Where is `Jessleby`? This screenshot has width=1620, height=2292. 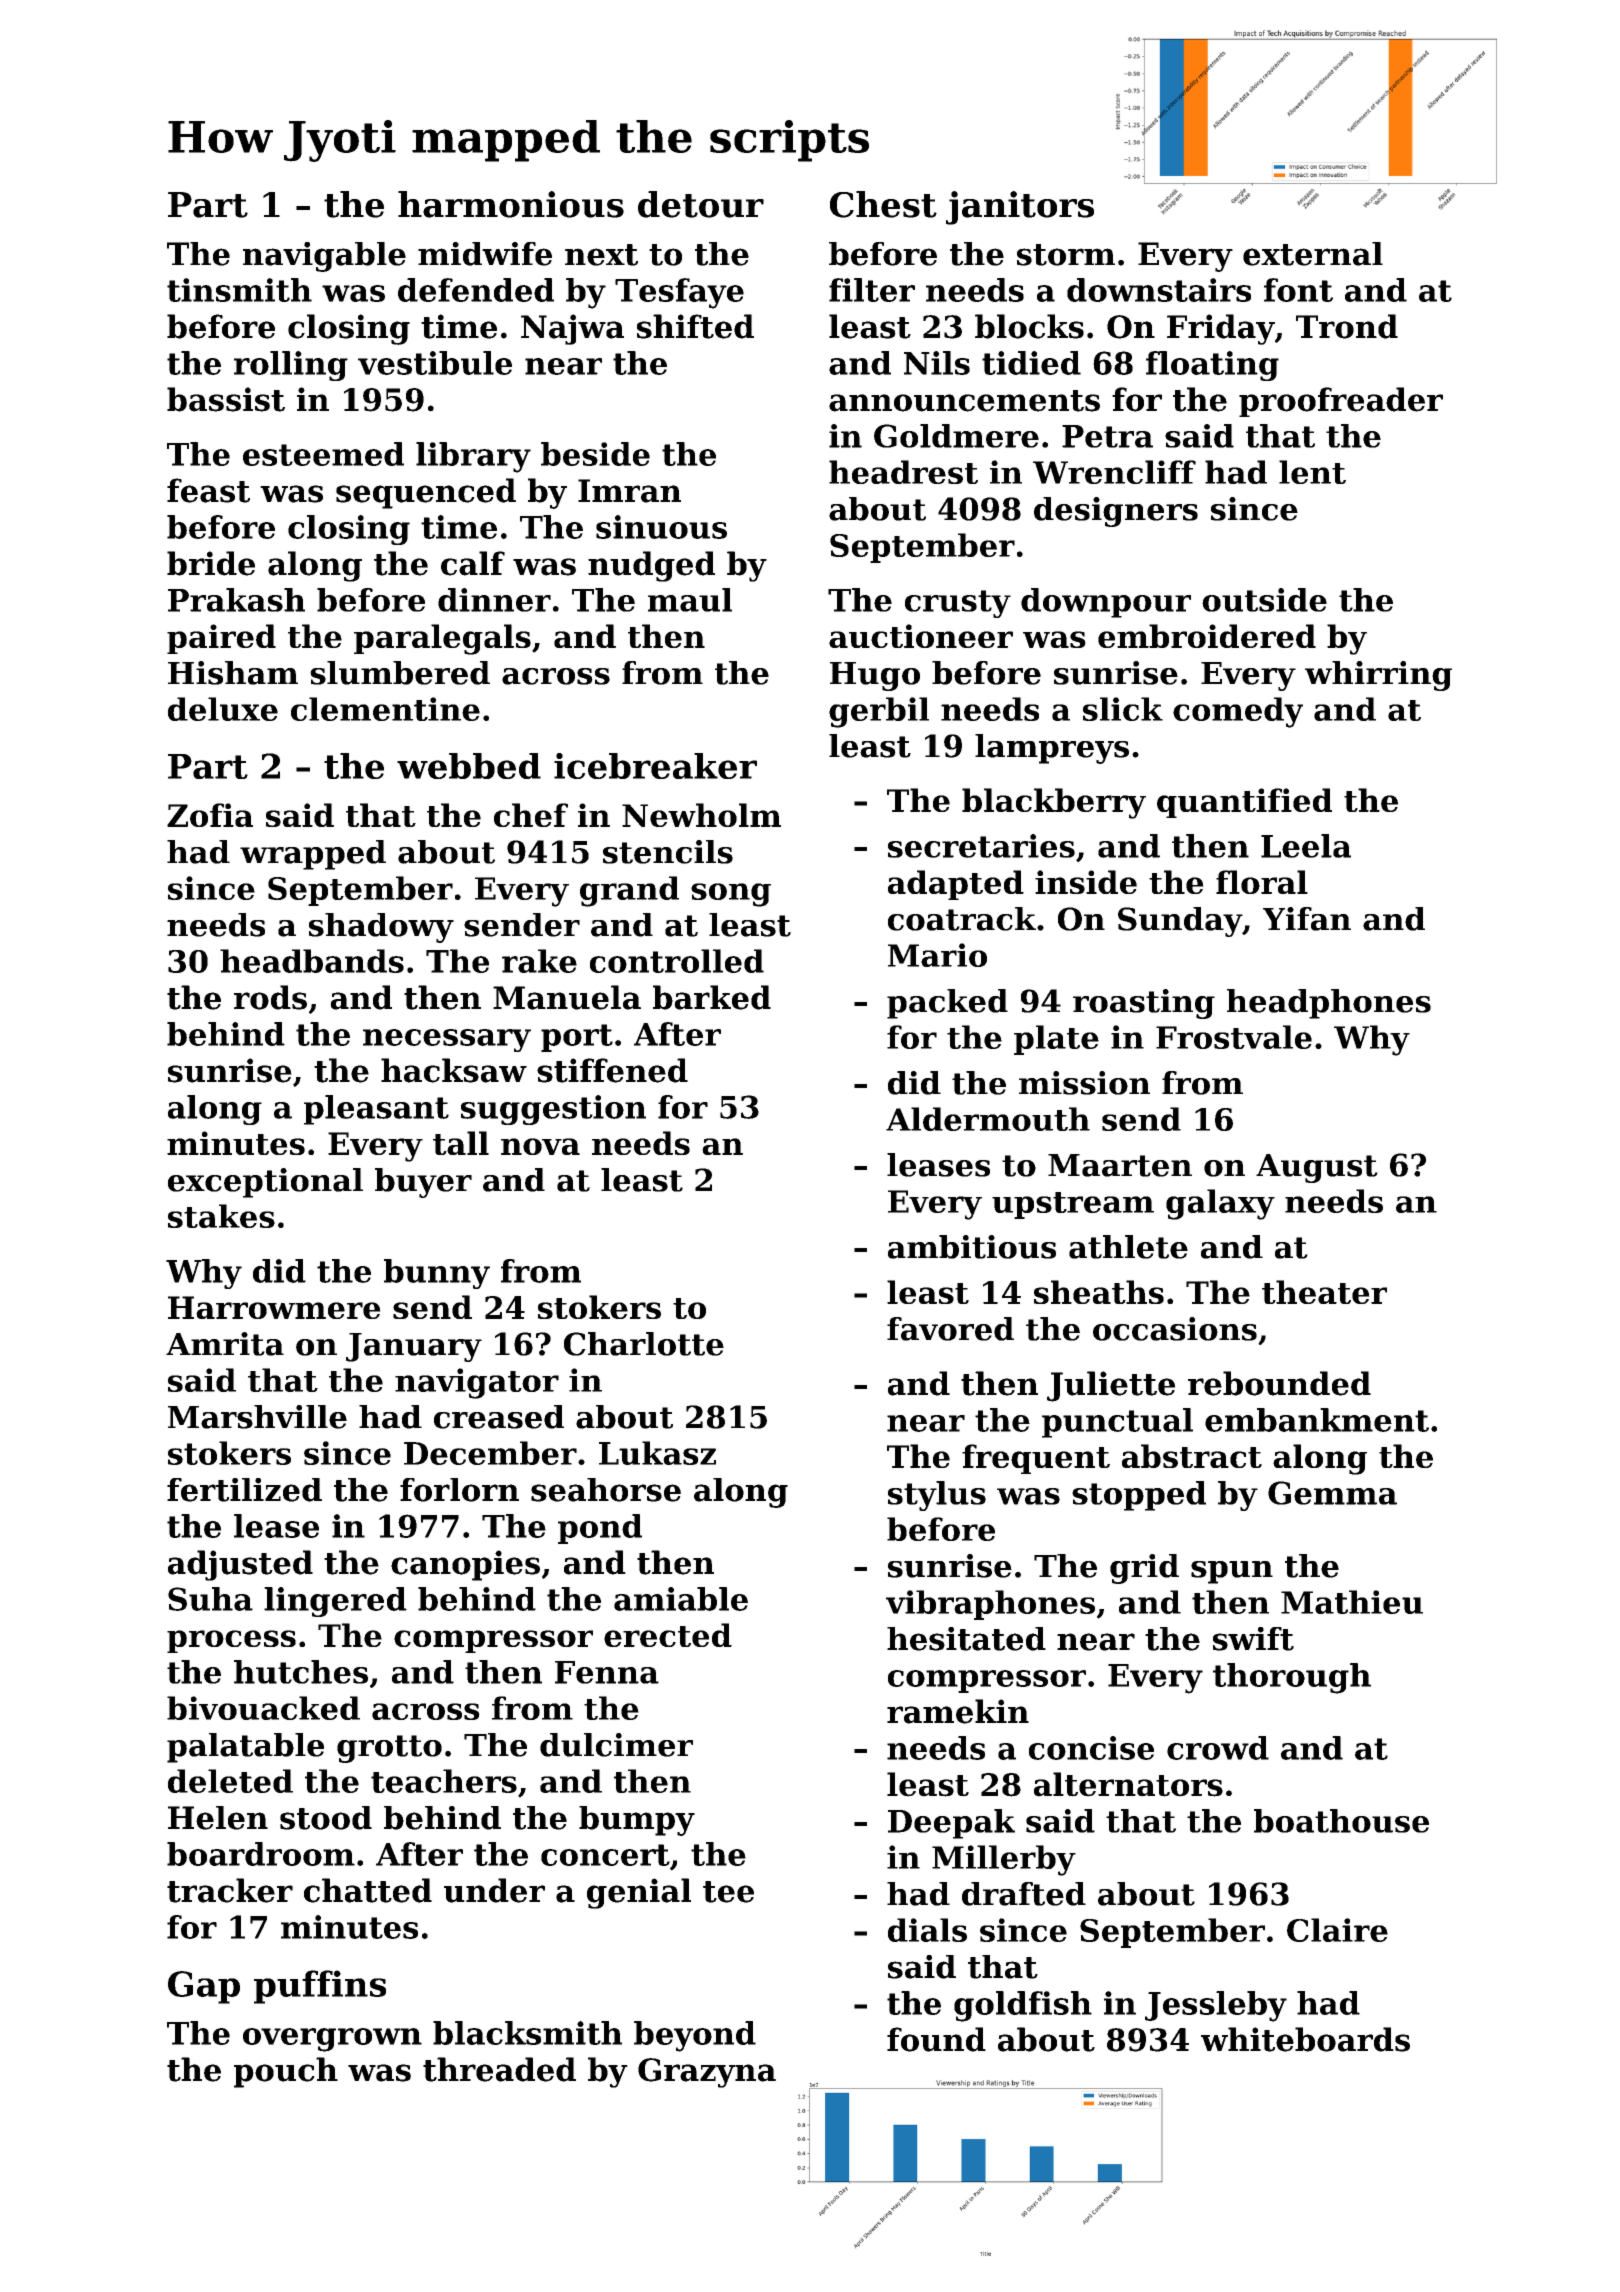 Jessleby is located at coordinates (1216, 2006).
